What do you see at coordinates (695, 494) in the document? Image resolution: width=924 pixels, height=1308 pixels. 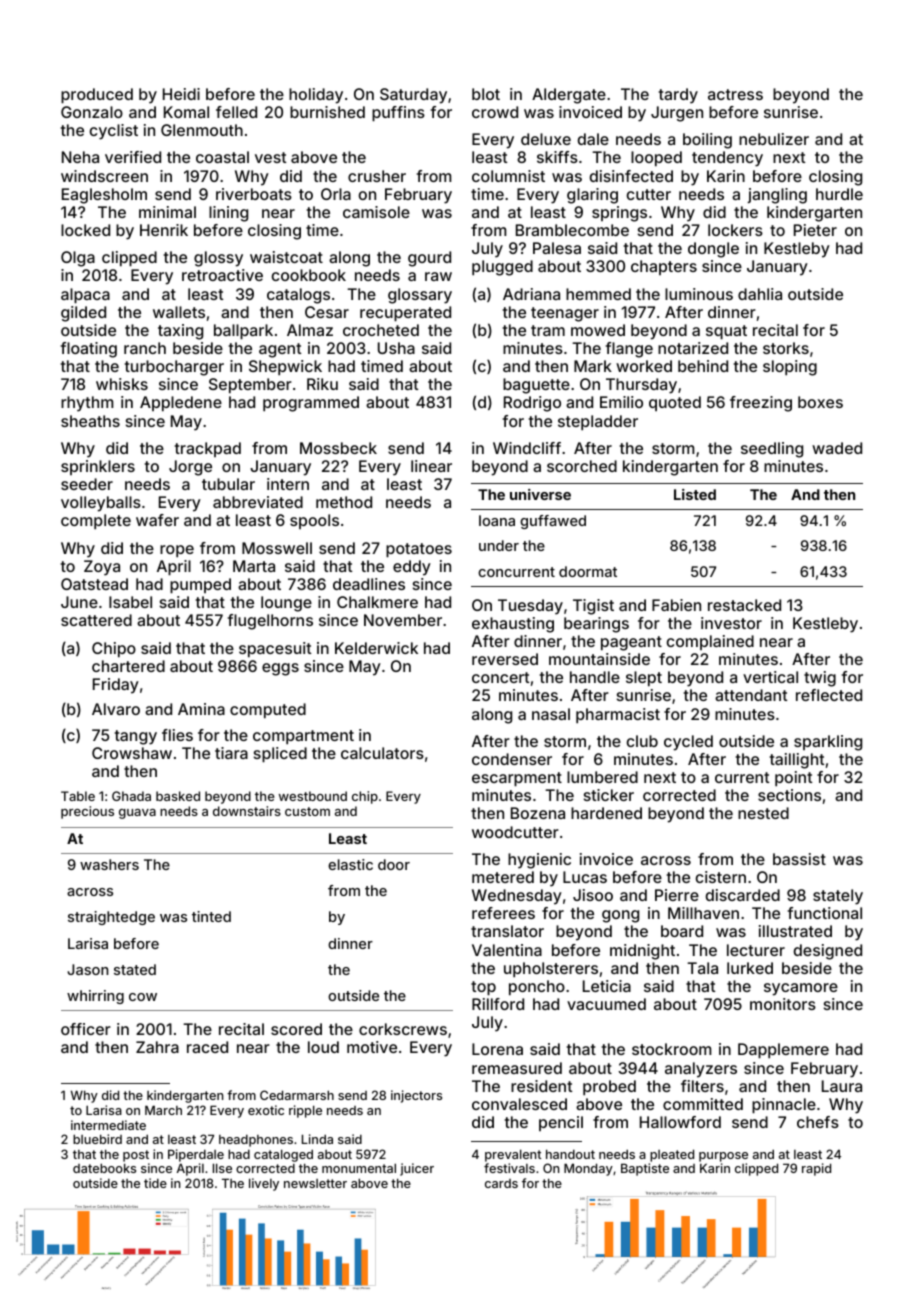 I see `Listed` at bounding box center [695, 494].
